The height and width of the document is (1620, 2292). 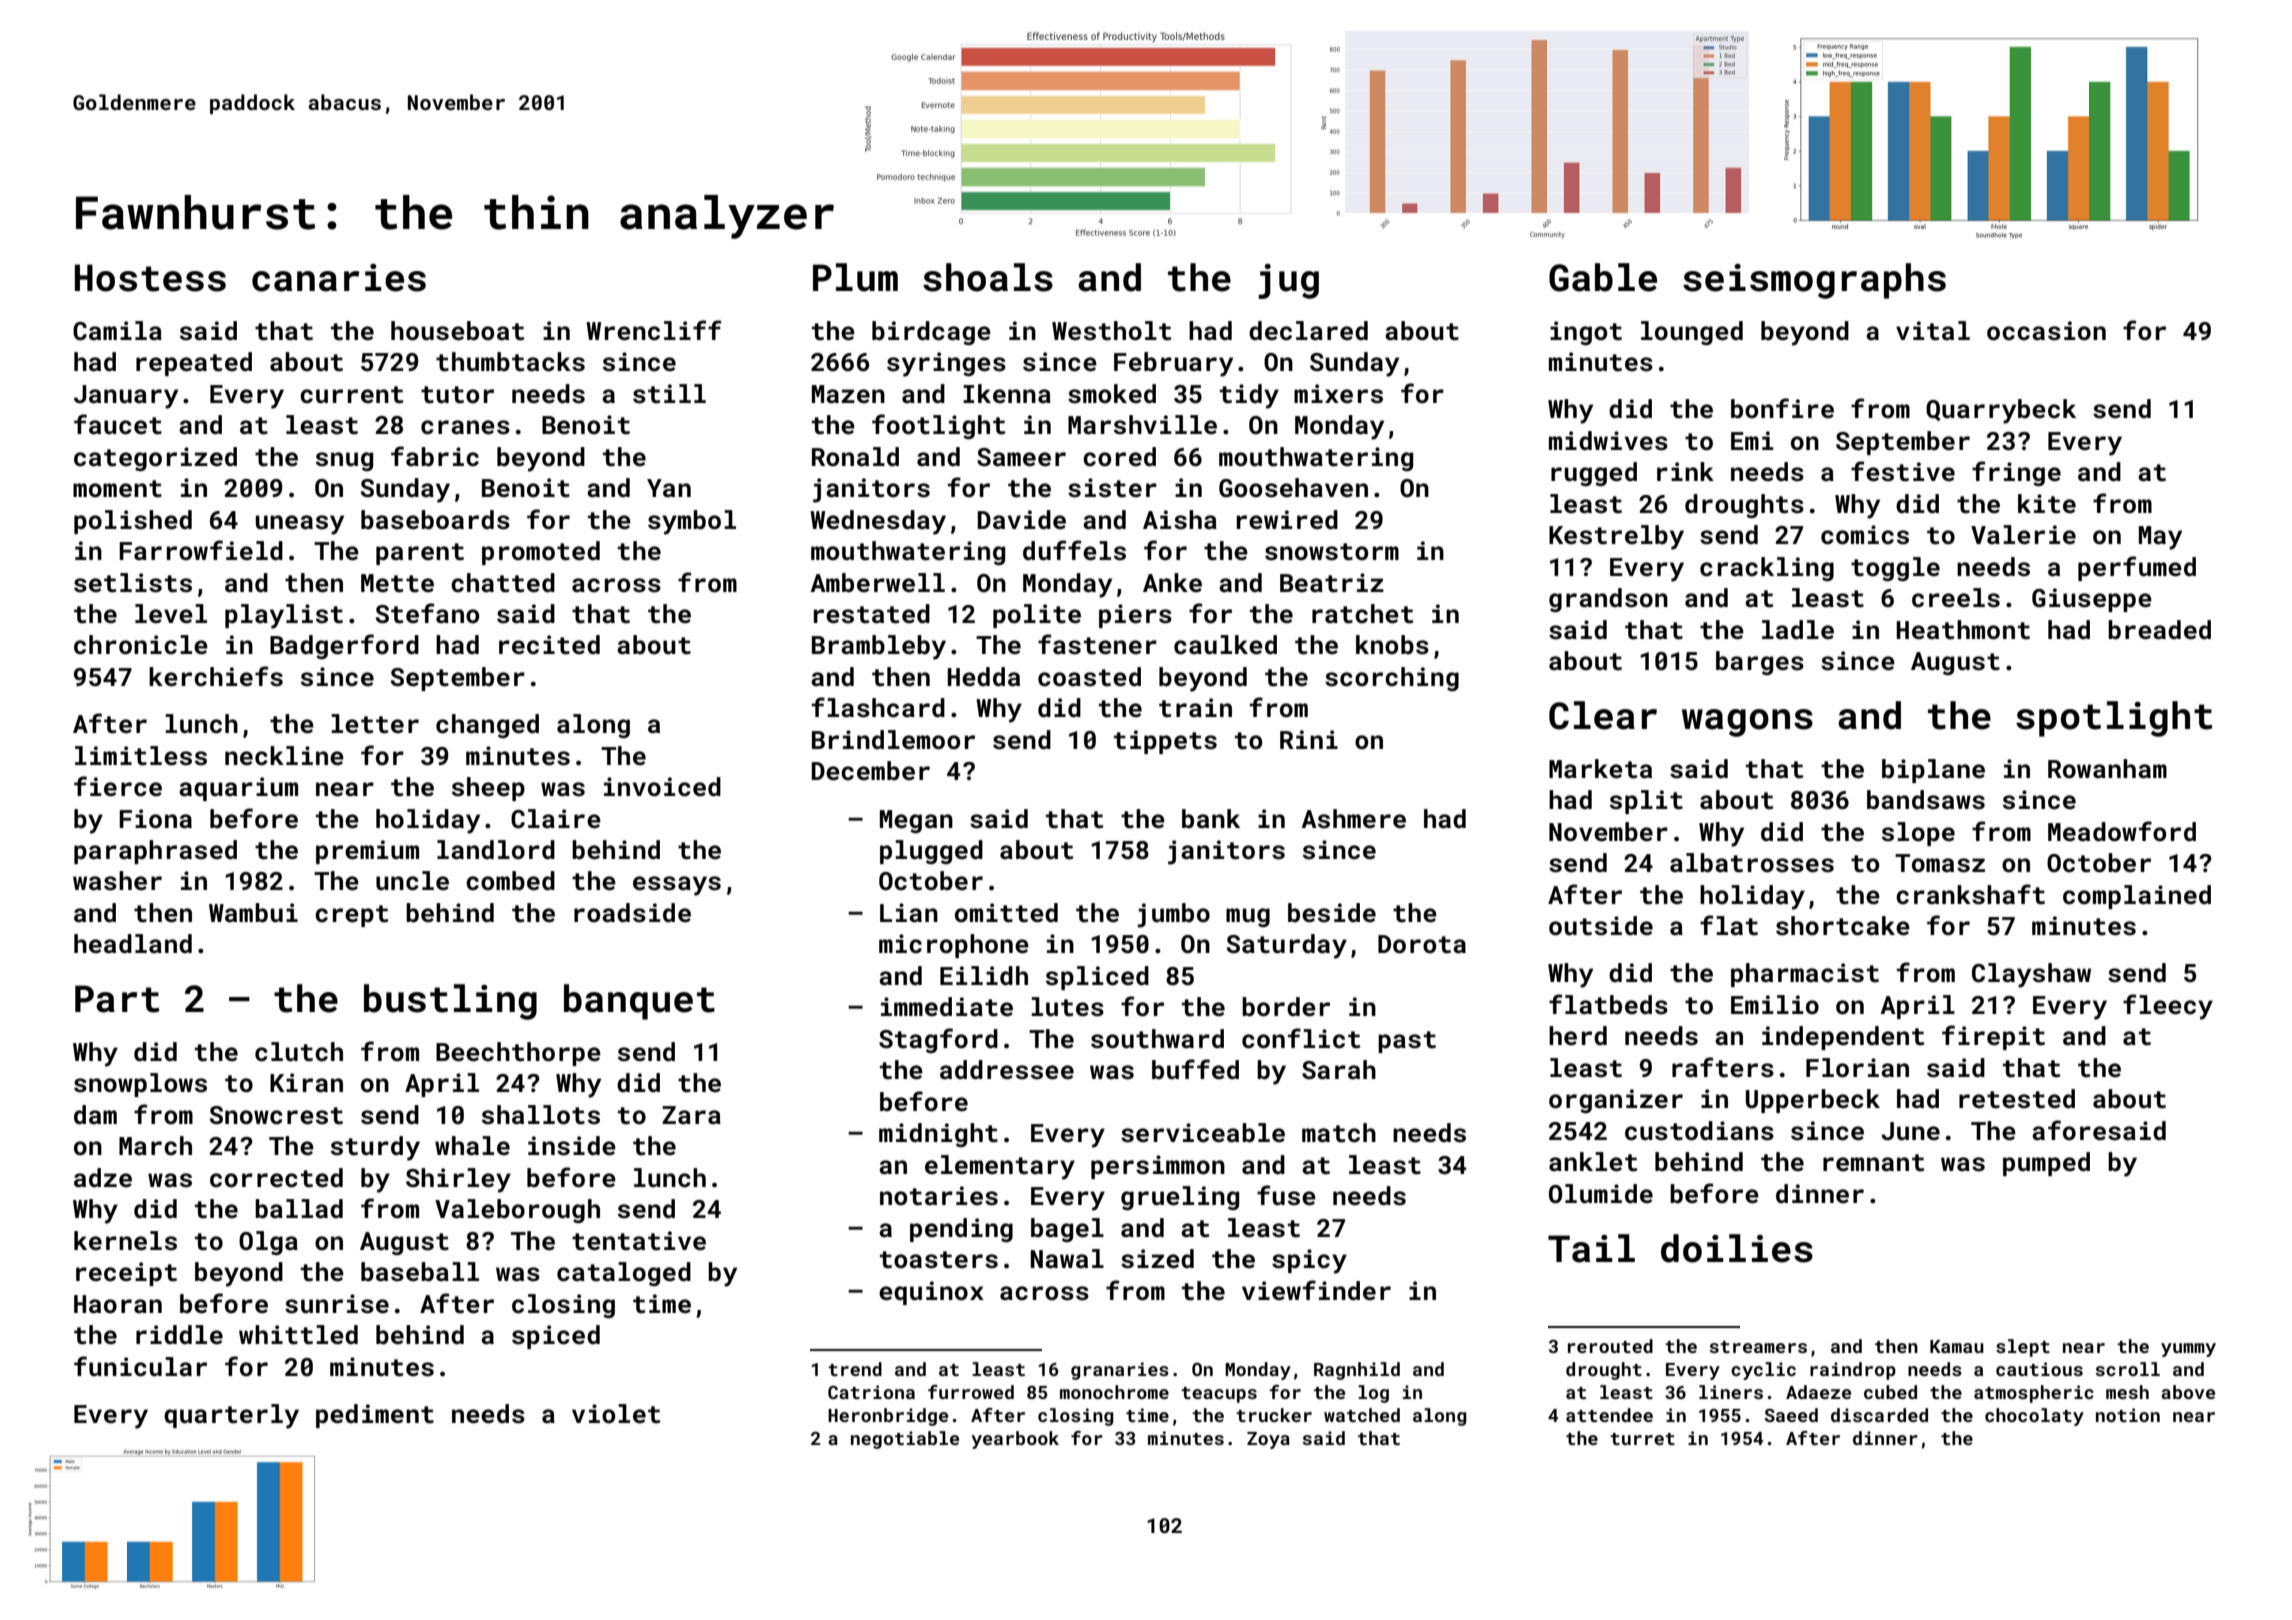 What do you see at coordinates (435, 520) in the document?
I see `baseboards` at bounding box center [435, 520].
